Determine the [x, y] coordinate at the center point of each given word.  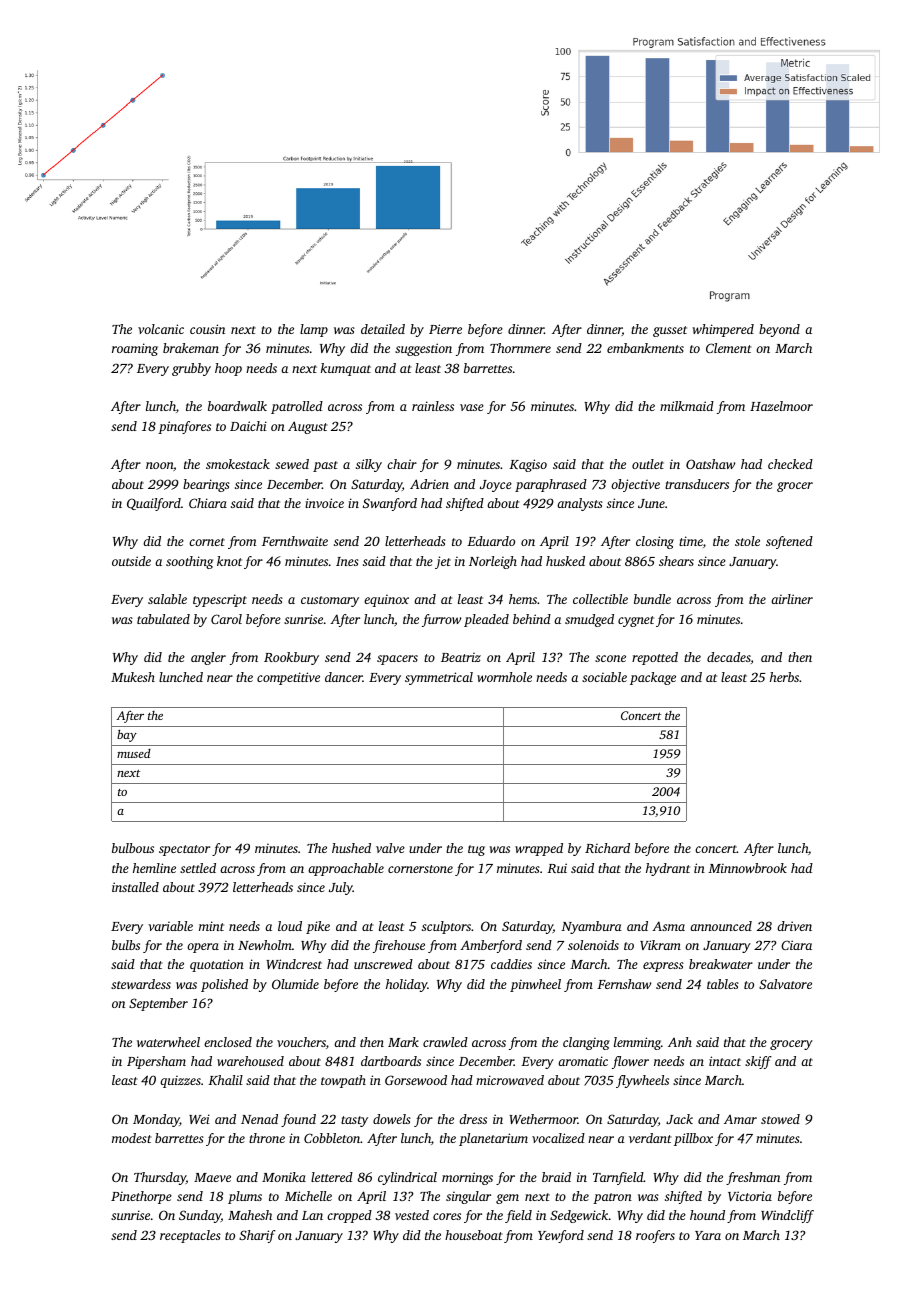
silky [369, 465]
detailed [383, 329]
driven [794, 926]
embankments [645, 348]
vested [412, 1215]
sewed [292, 464]
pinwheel [535, 985]
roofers [655, 1236]
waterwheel [168, 1042]
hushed [351, 848]
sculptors [446, 927]
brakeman [191, 348]
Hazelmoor [781, 406]
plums [245, 1197]
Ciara [796, 945]
